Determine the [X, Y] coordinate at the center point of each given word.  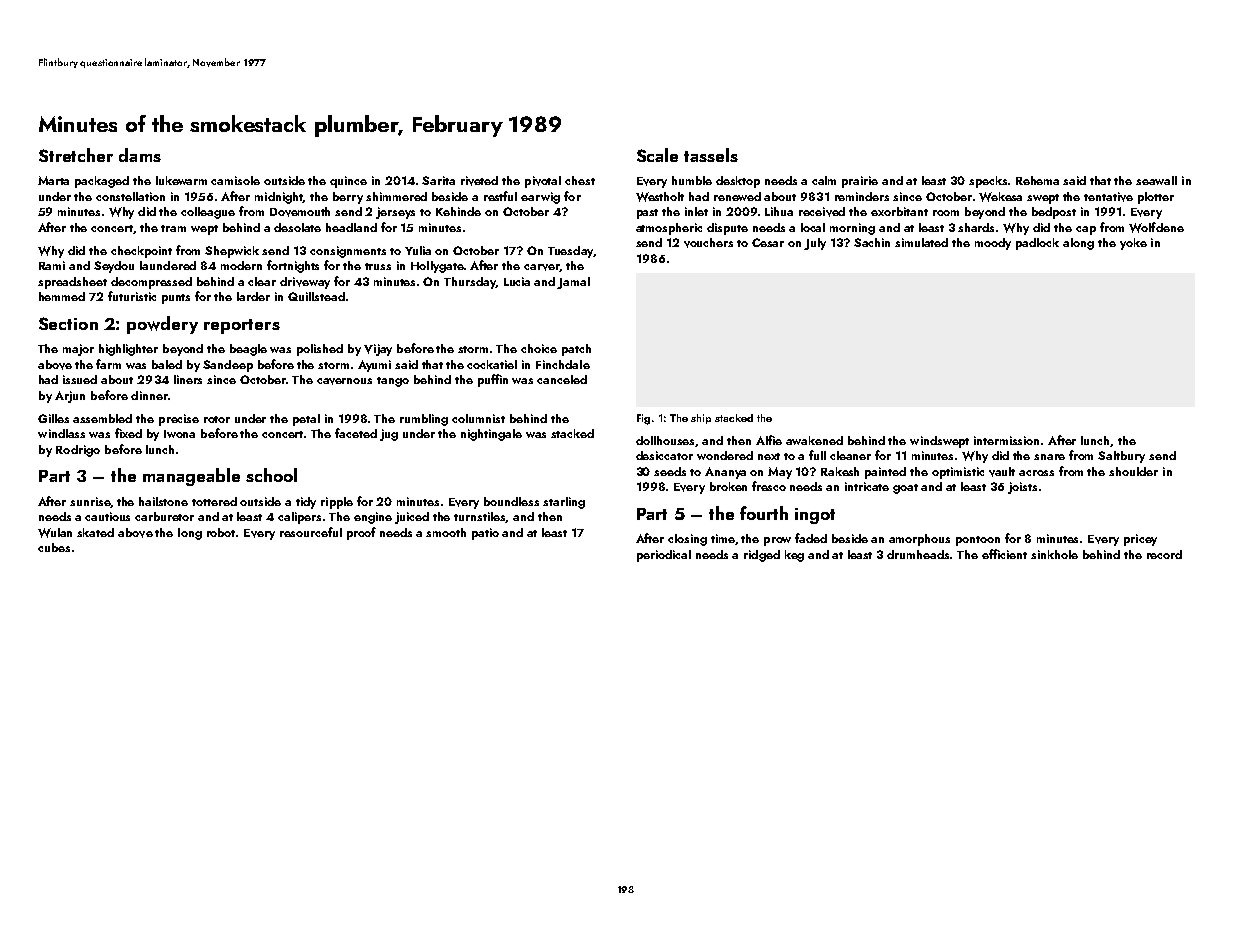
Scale [657, 155]
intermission [1006, 440]
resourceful [311, 532]
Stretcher [76, 155]
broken [728, 486]
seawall [1156, 180]
